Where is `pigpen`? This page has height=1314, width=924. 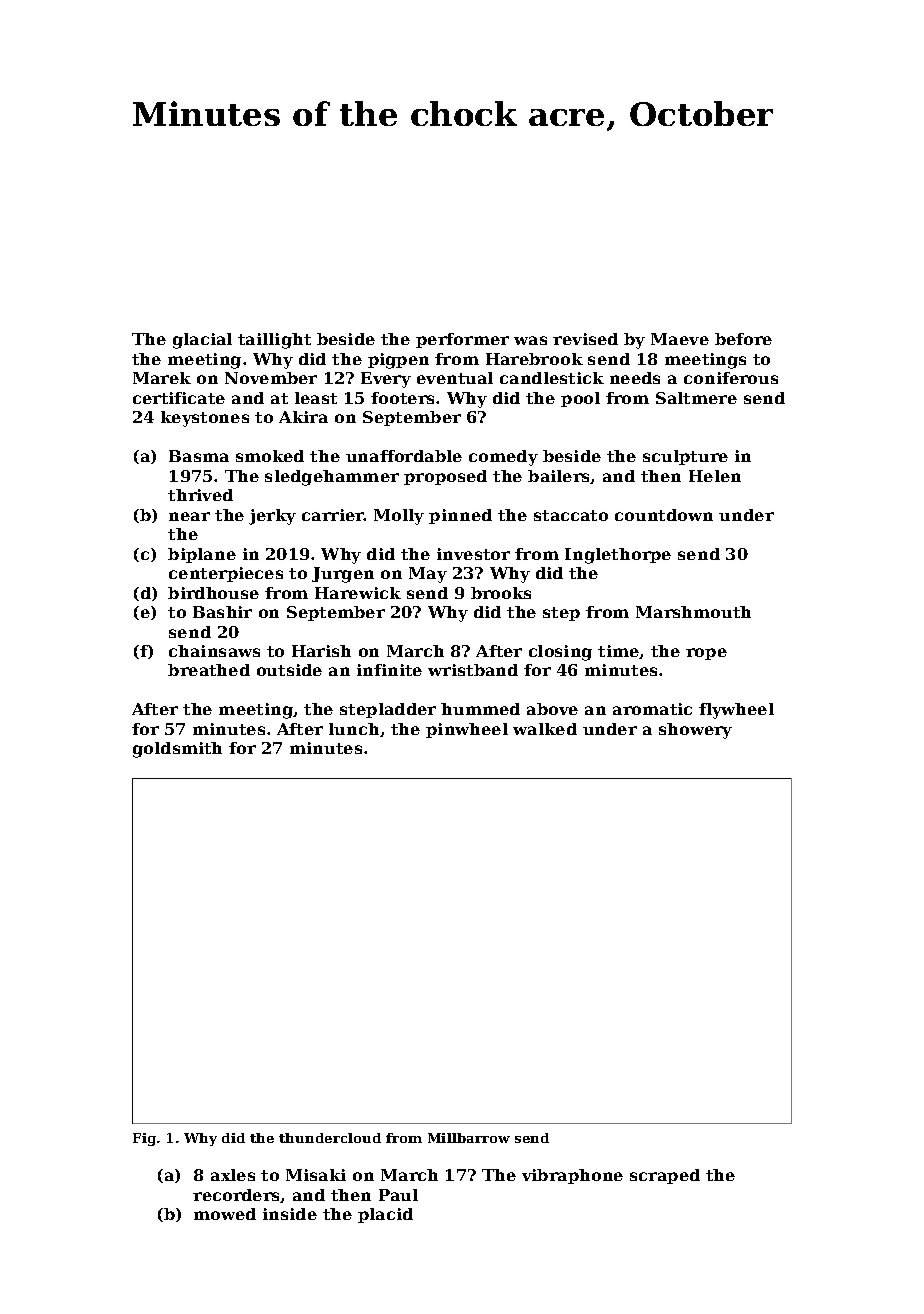 pigpen is located at coordinates (398, 361).
